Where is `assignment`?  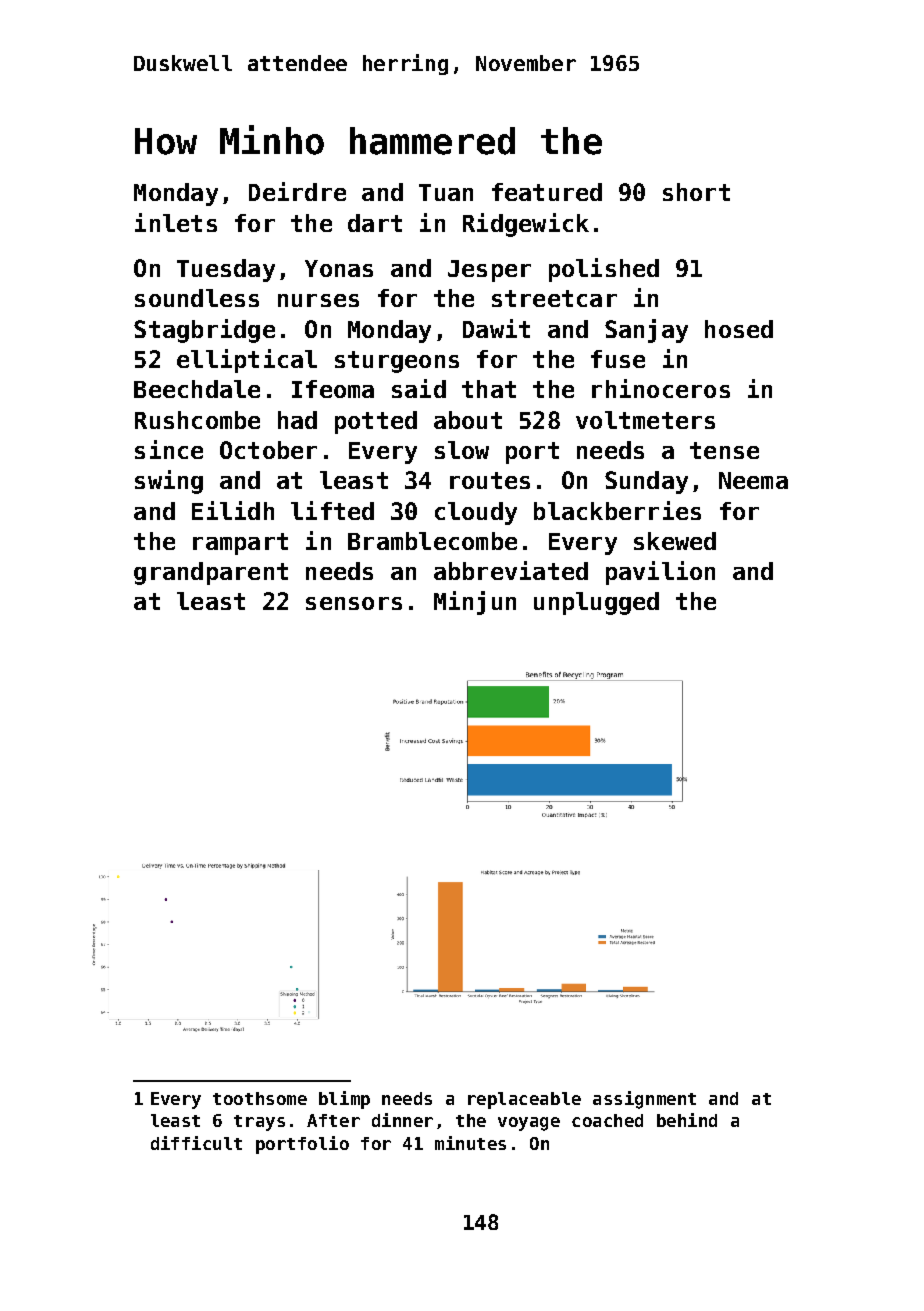 assignment is located at coordinates (644, 1100).
